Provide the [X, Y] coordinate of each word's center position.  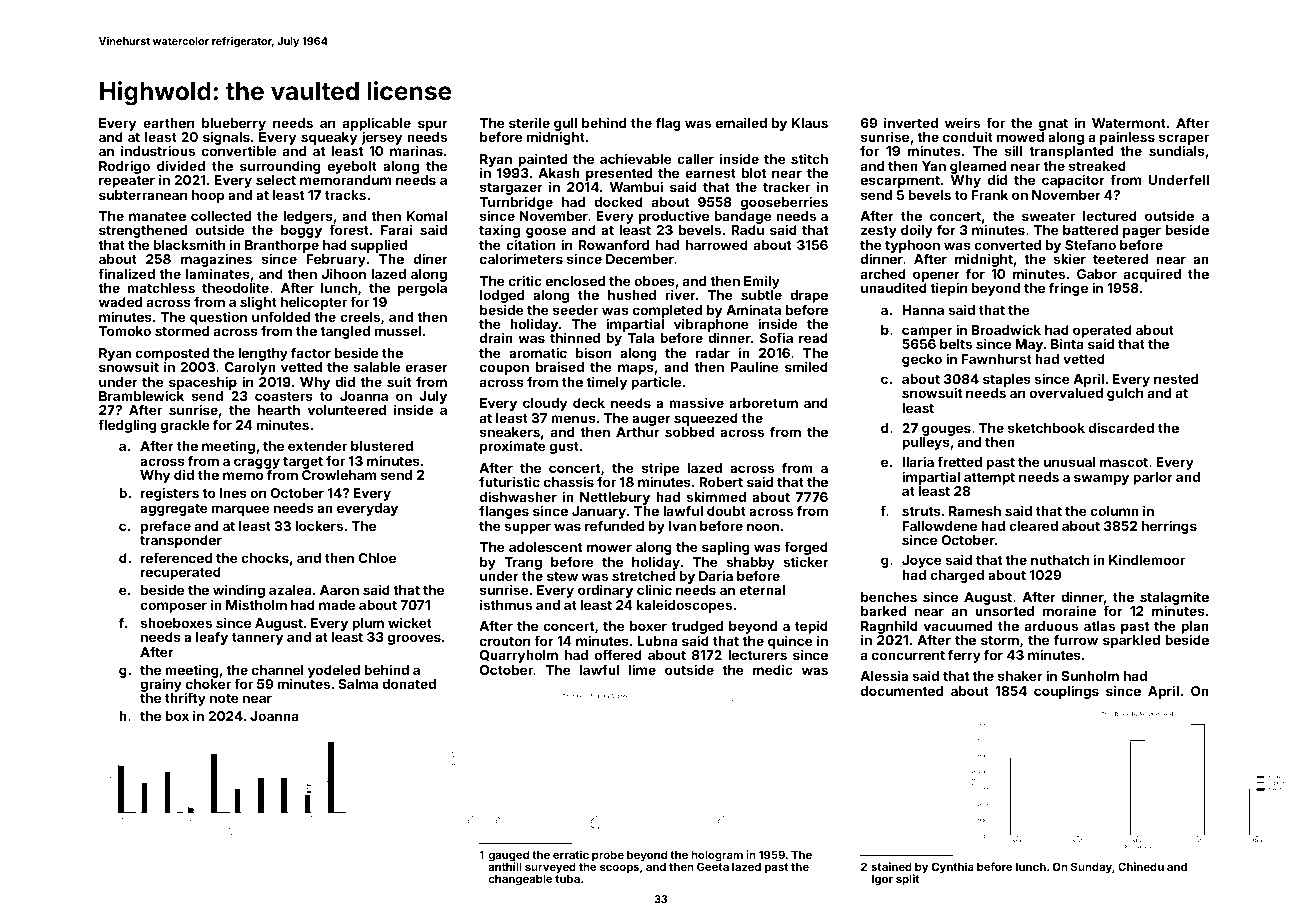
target [303, 463]
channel [278, 670]
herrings [1169, 527]
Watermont [1129, 123]
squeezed [706, 419]
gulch [1125, 394]
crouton [505, 641]
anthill [505, 866]
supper [527, 528]
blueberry [234, 124]
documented [902, 691]
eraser [426, 368]
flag [668, 124]
